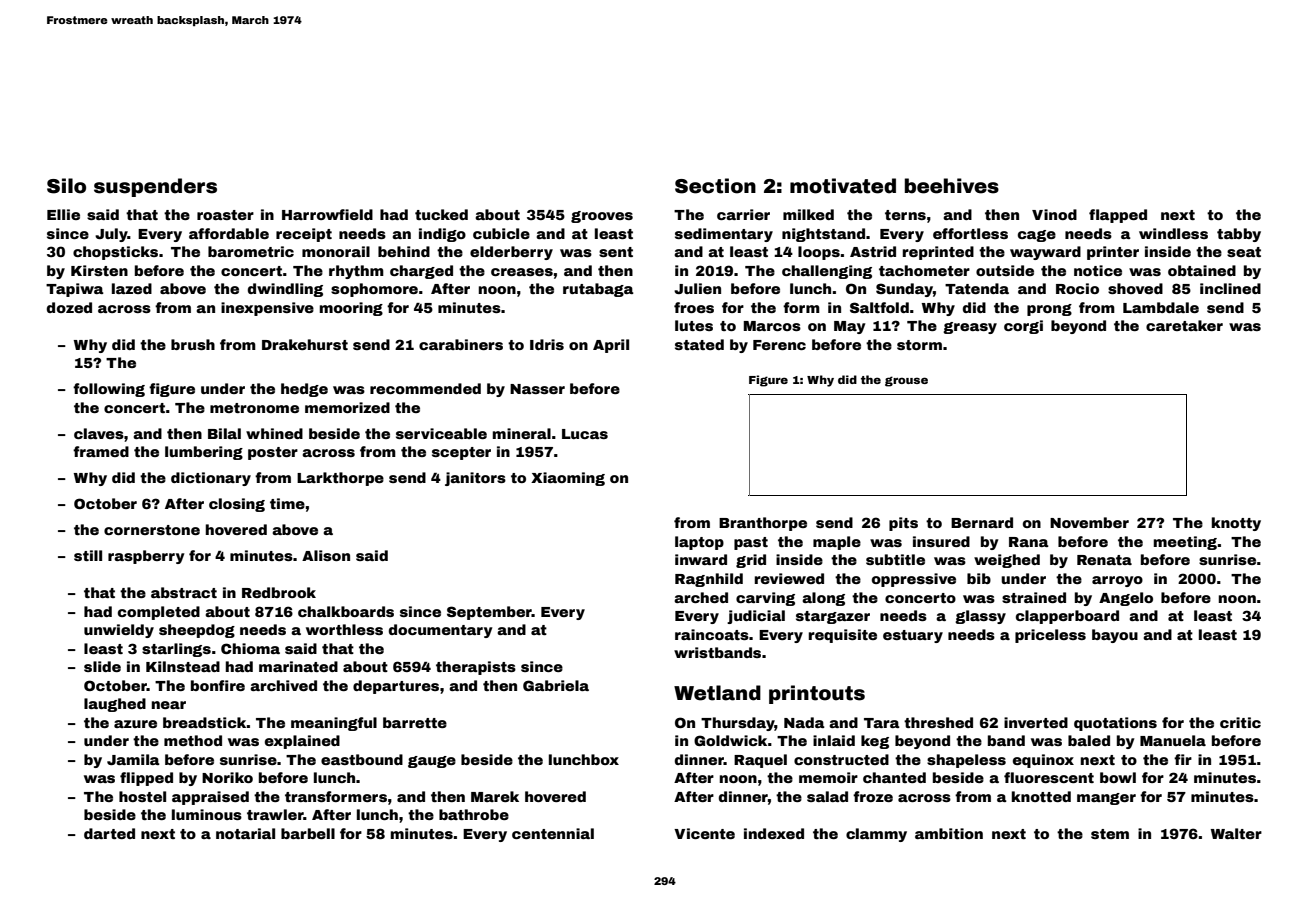  Describe the element at coordinates (1106, 799) in the screenshot. I see `manger` at that location.
